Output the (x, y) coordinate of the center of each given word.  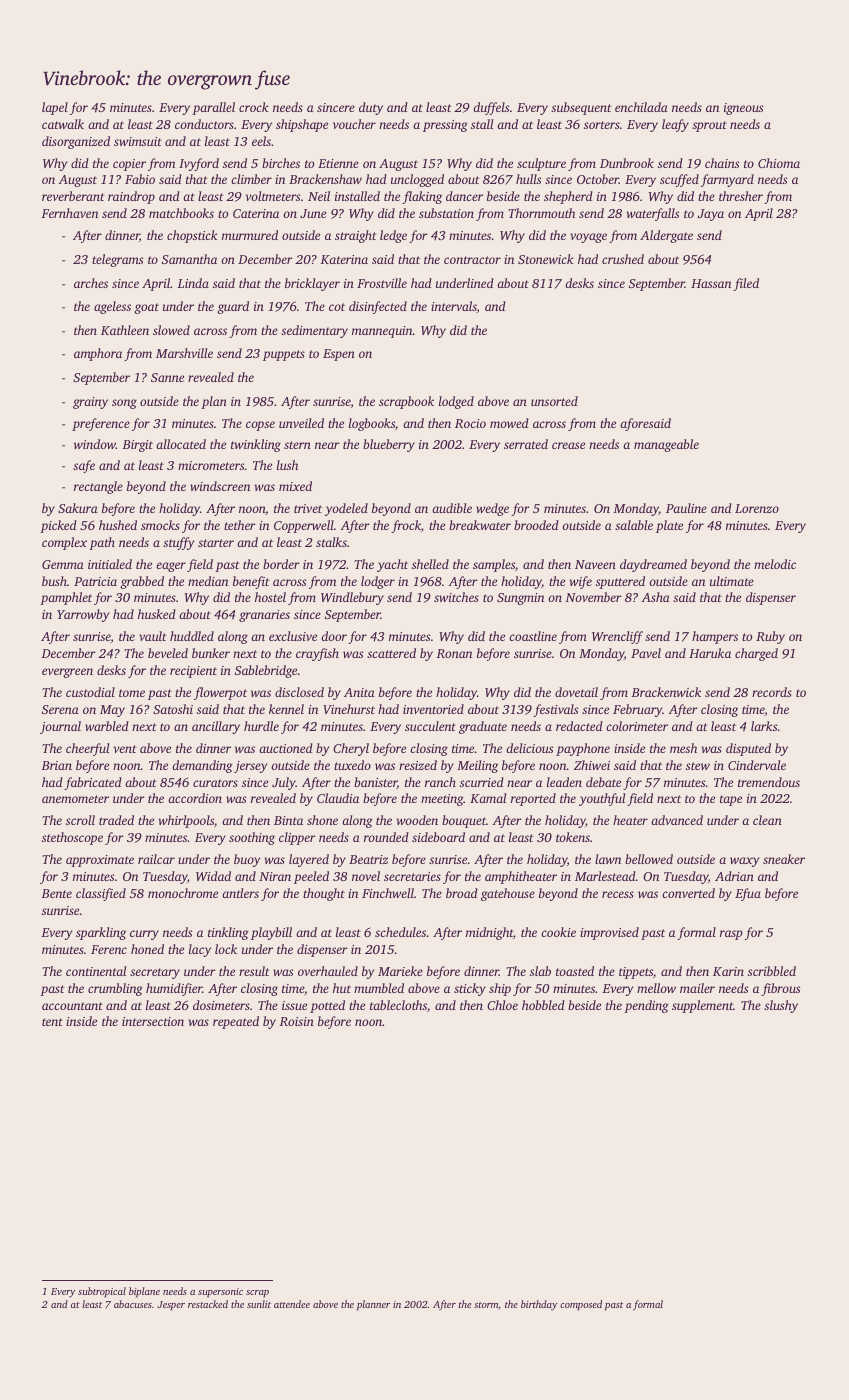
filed (746, 284)
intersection (153, 1021)
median (208, 581)
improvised (609, 933)
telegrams (117, 260)
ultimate (732, 581)
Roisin (297, 1021)
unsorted (554, 401)
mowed (509, 423)
